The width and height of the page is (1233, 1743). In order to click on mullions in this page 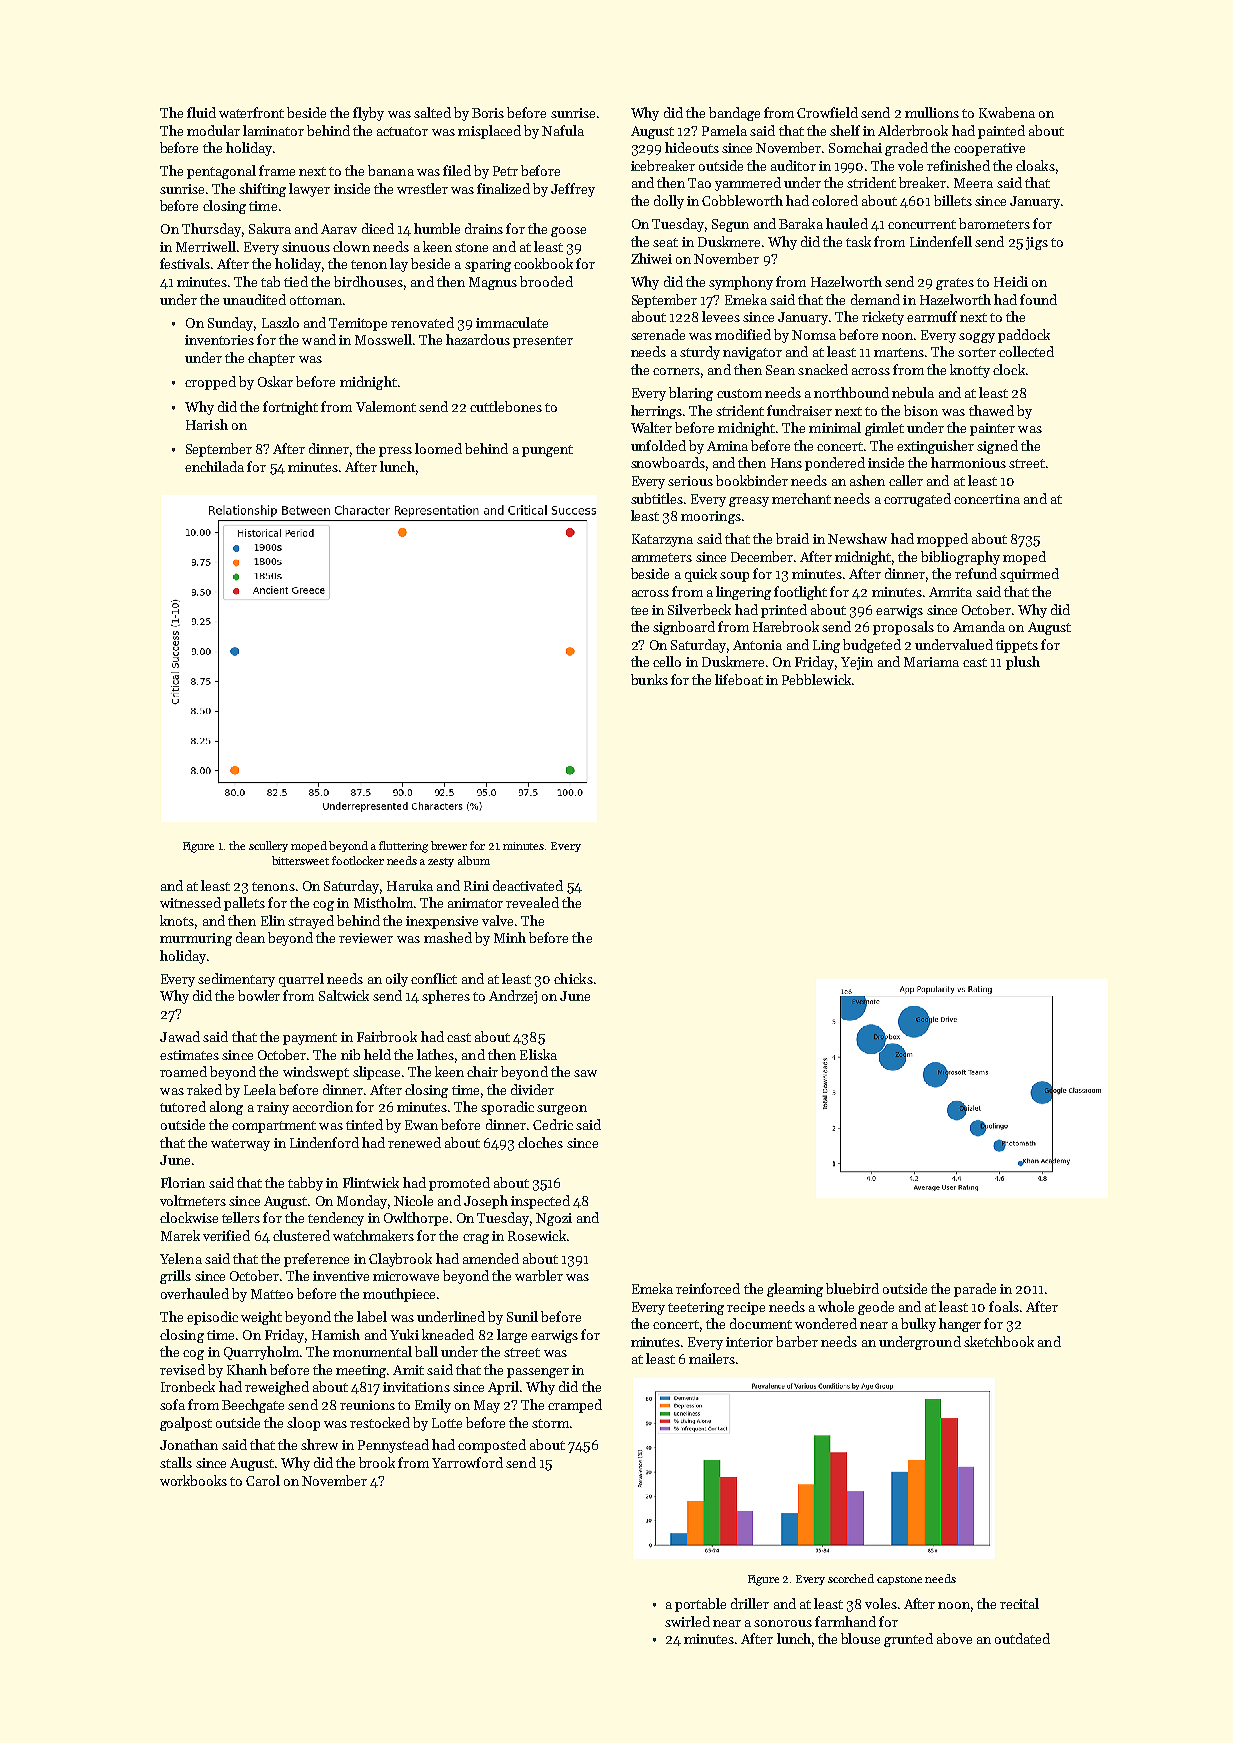, I will do `click(932, 112)`.
